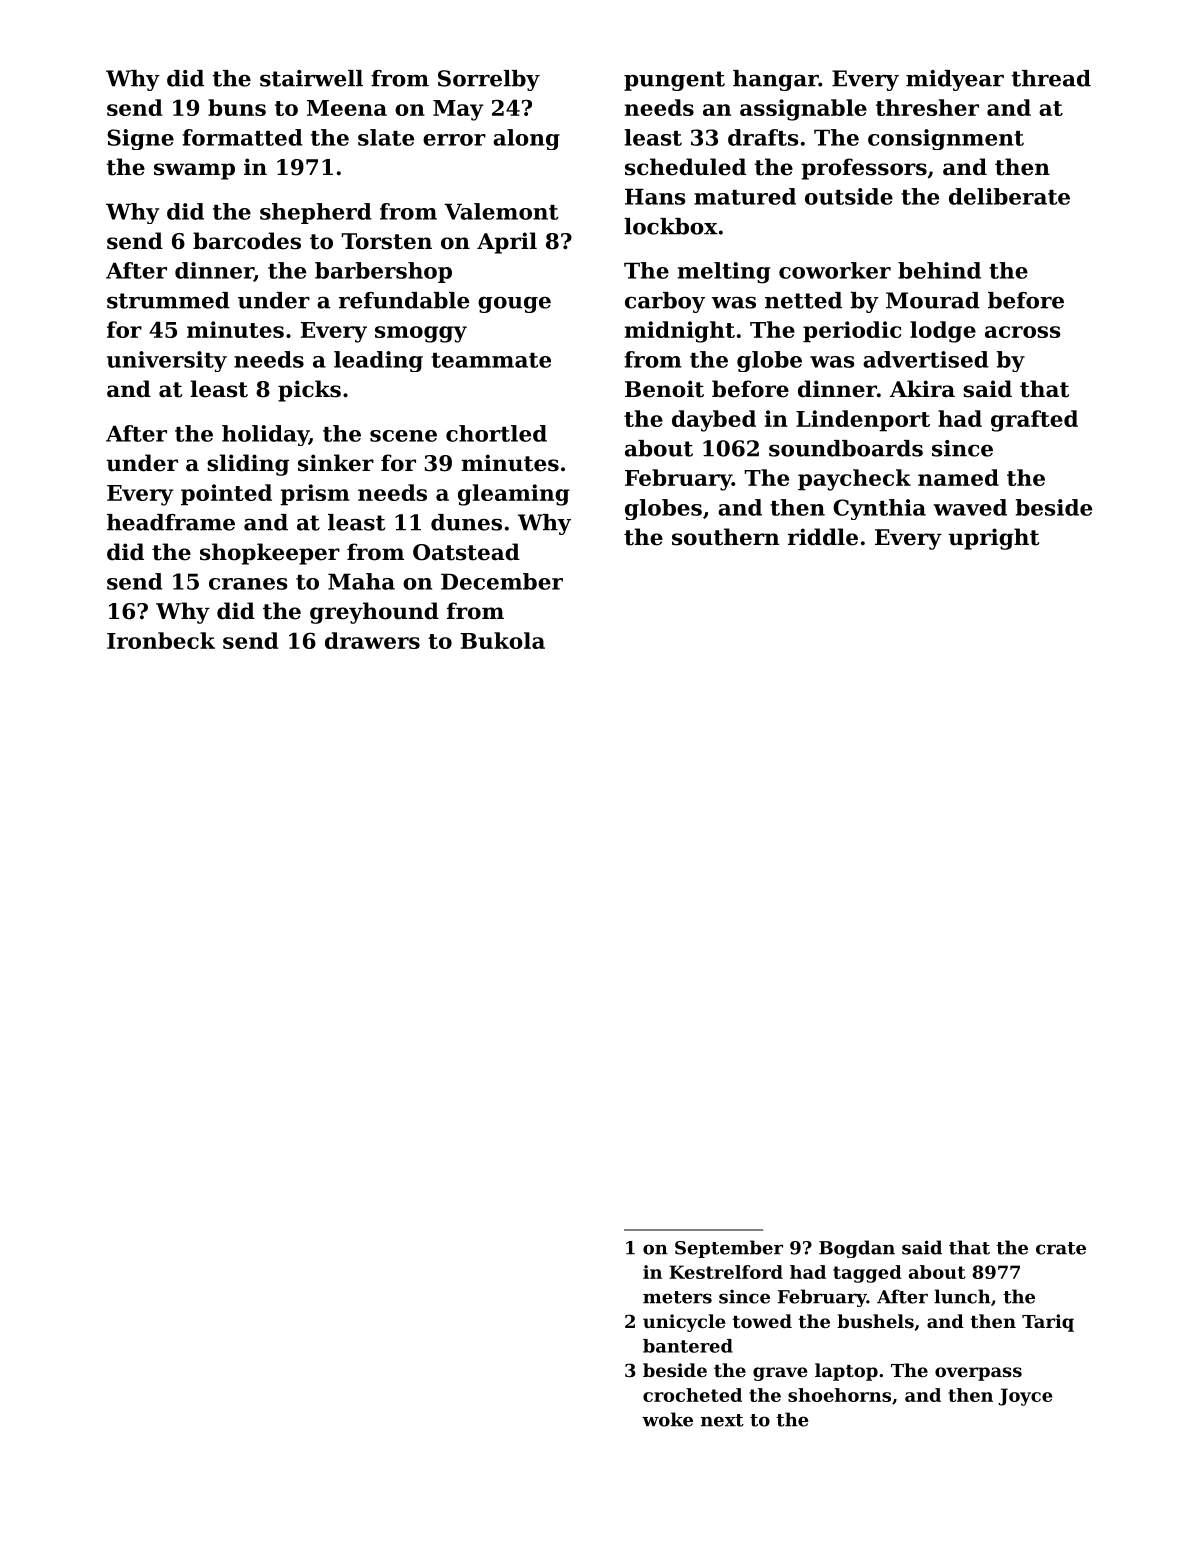 This screenshot has width=1203, height=1556. Describe the element at coordinates (955, 80) in the screenshot. I see `midyear` at that location.
